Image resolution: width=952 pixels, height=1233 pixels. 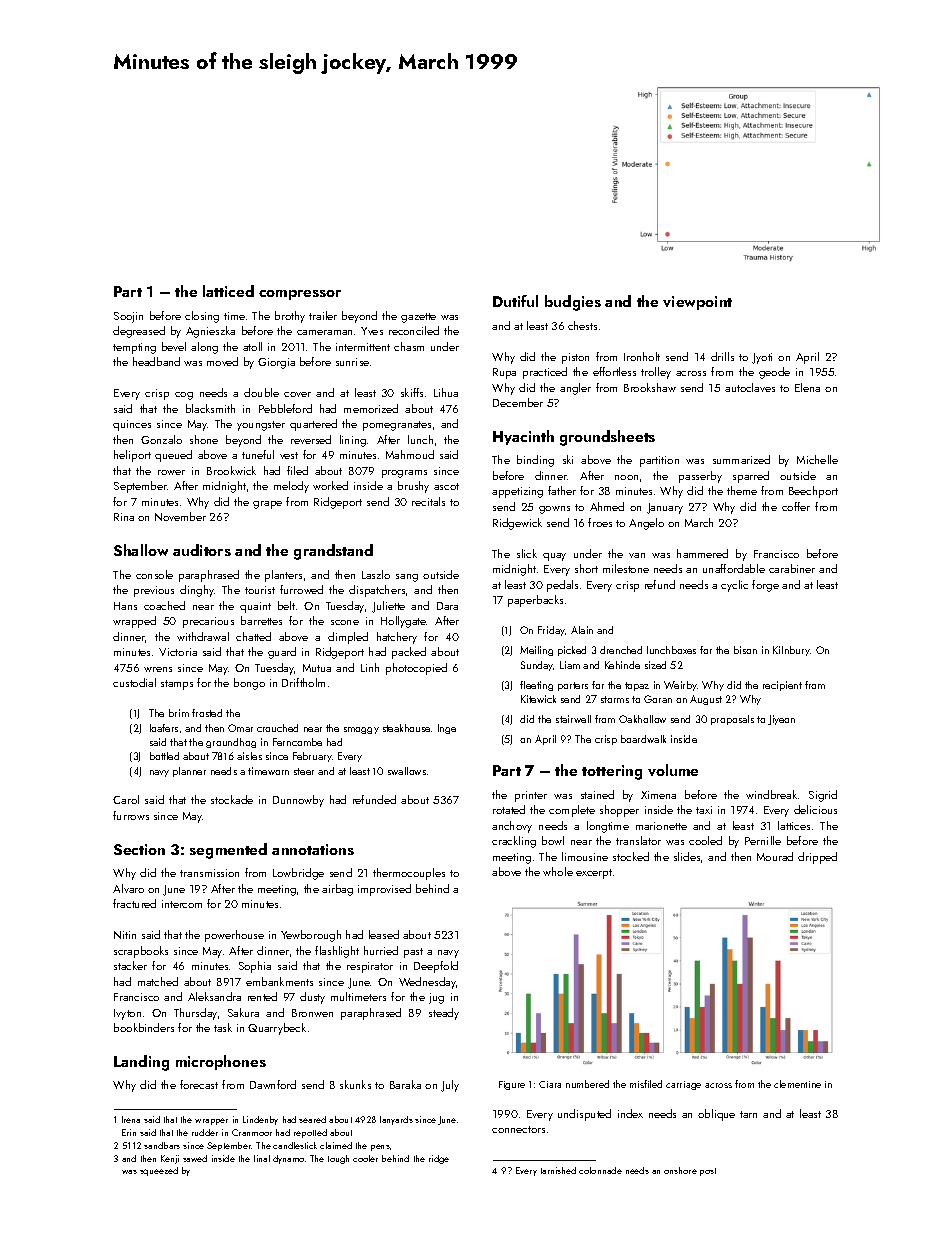 What do you see at coordinates (817, 858) in the screenshot?
I see `dripped` at bounding box center [817, 858].
